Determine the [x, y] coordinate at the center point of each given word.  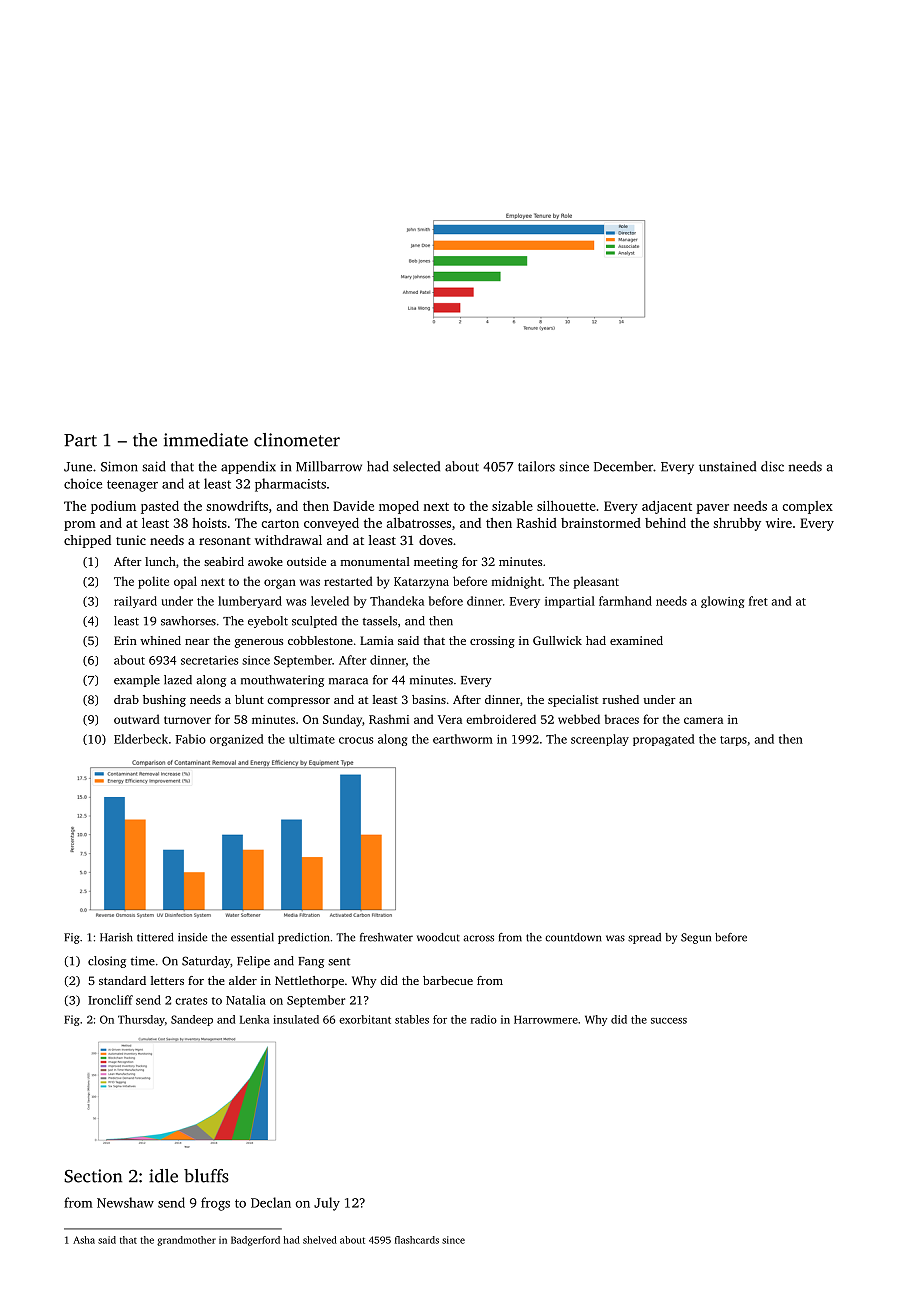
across [478, 938]
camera [703, 720]
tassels [380, 621]
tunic [131, 540]
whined [160, 640]
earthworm [463, 739]
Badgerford [255, 1241]
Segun [696, 938]
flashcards [417, 1240]
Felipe [253, 962]
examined [636, 640]
